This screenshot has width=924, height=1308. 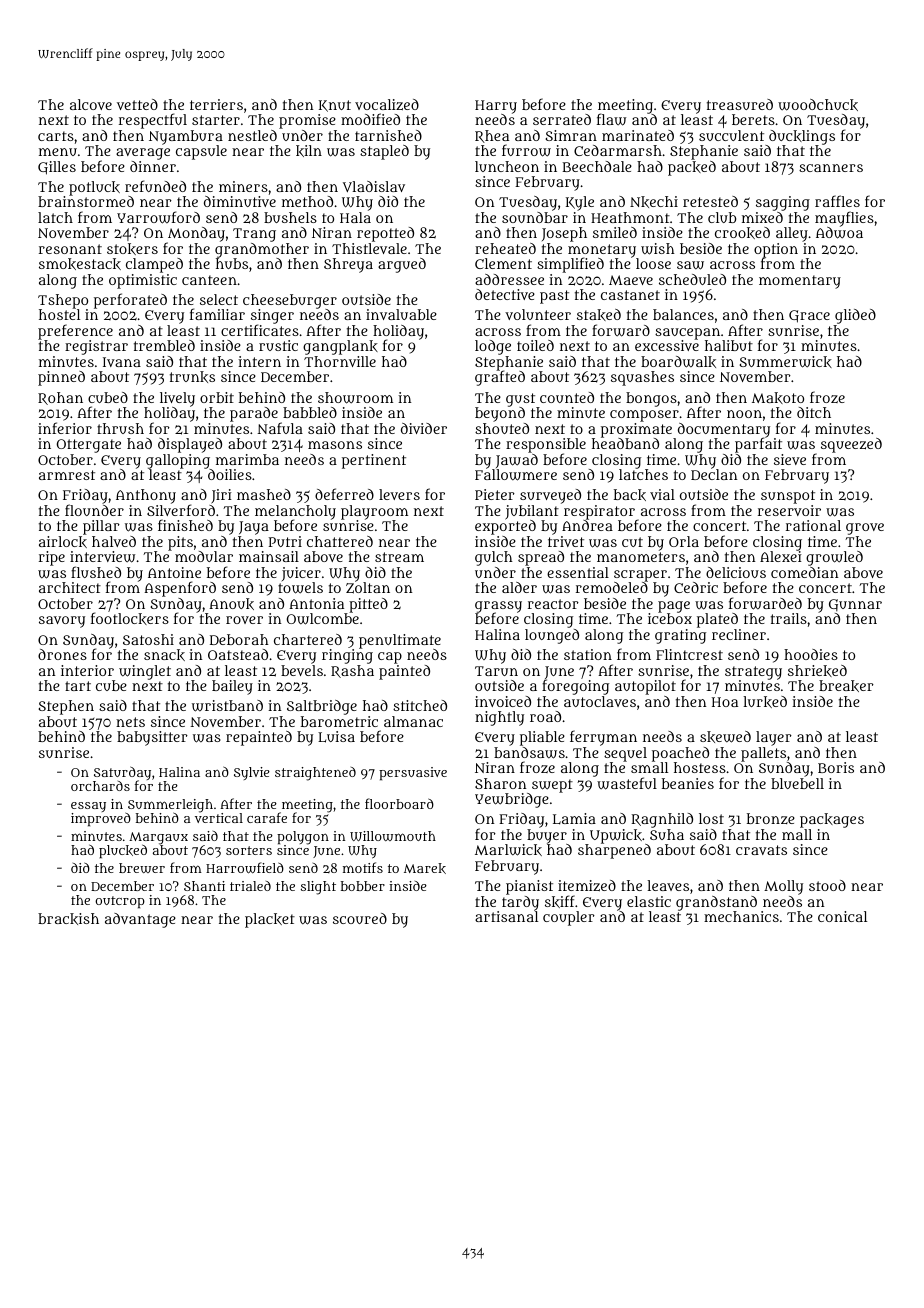 What do you see at coordinates (216, 104) in the screenshot?
I see `terriers` at bounding box center [216, 104].
